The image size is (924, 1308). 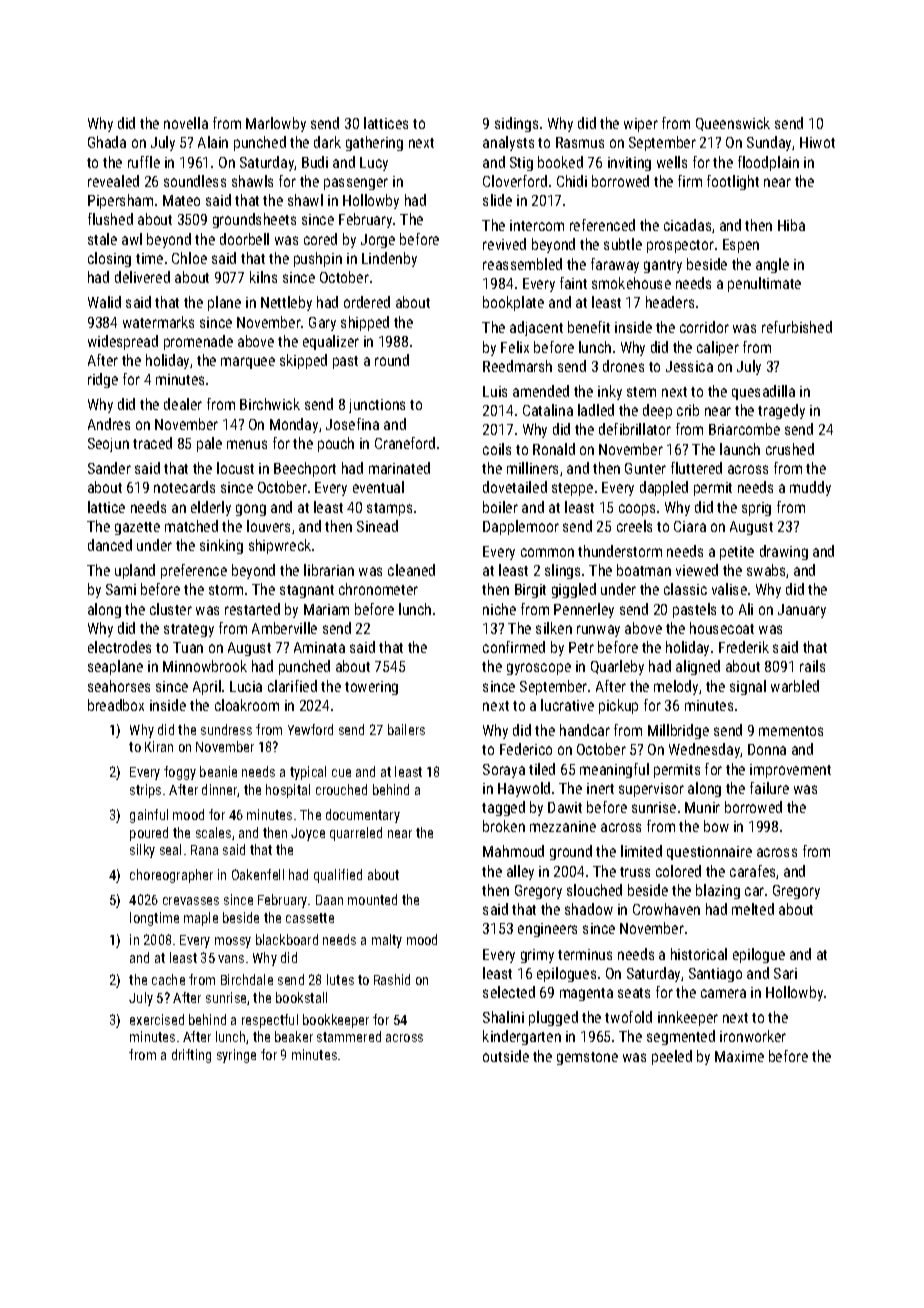 What do you see at coordinates (205, 666) in the page?
I see `Minnowbrook` at bounding box center [205, 666].
